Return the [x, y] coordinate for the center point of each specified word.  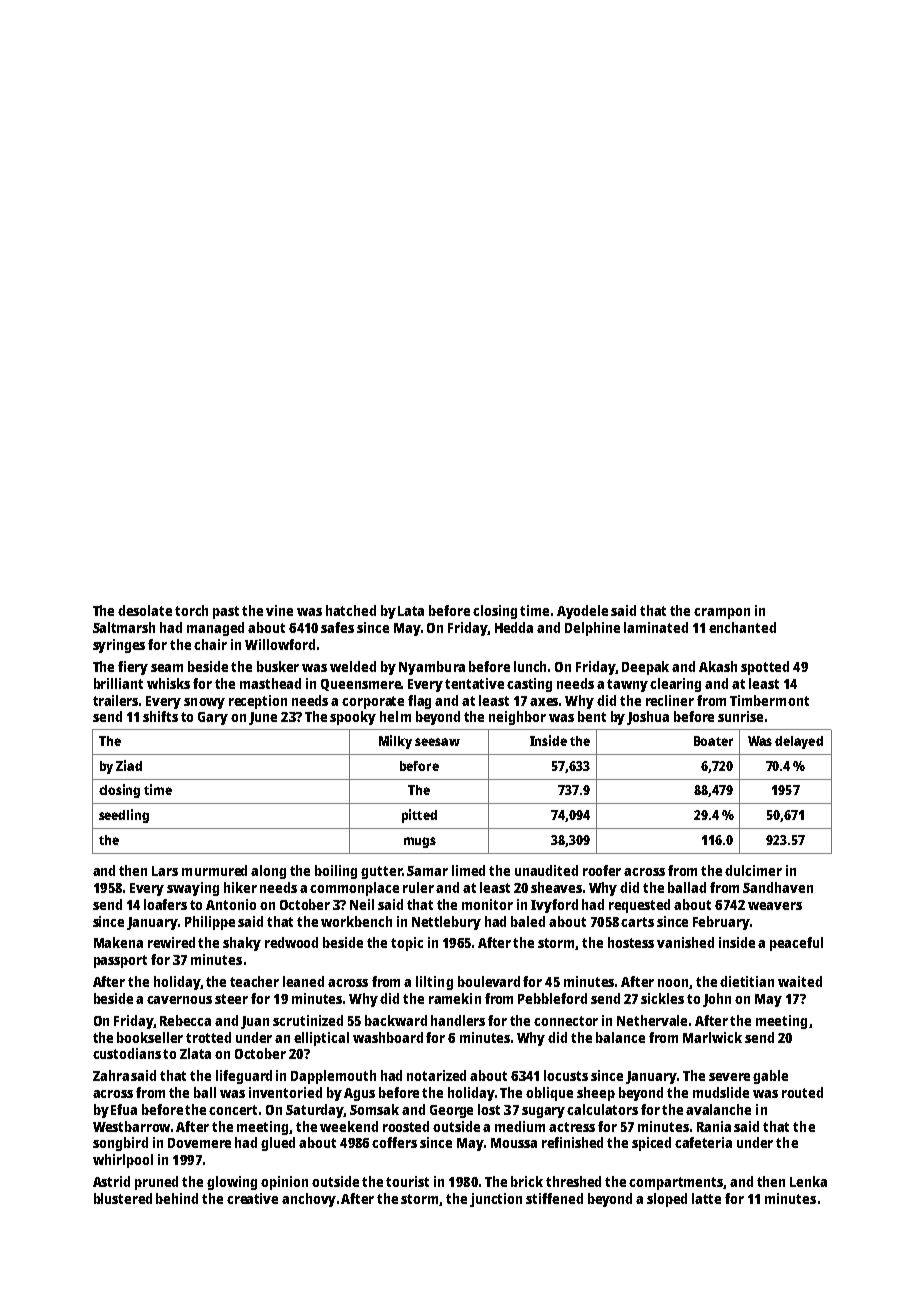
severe [729, 1077]
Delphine [592, 629]
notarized [436, 1075]
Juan [255, 1022]
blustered [123, 1198]
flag [419, 702]
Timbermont [769, 700]
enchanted [742, 627]
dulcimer [753, 870]
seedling [124, 816]
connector [566, 1021]
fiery [133, 668]
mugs [420, 842]
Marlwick [712, 1037]
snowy [204, 703]
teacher [254, 981]
